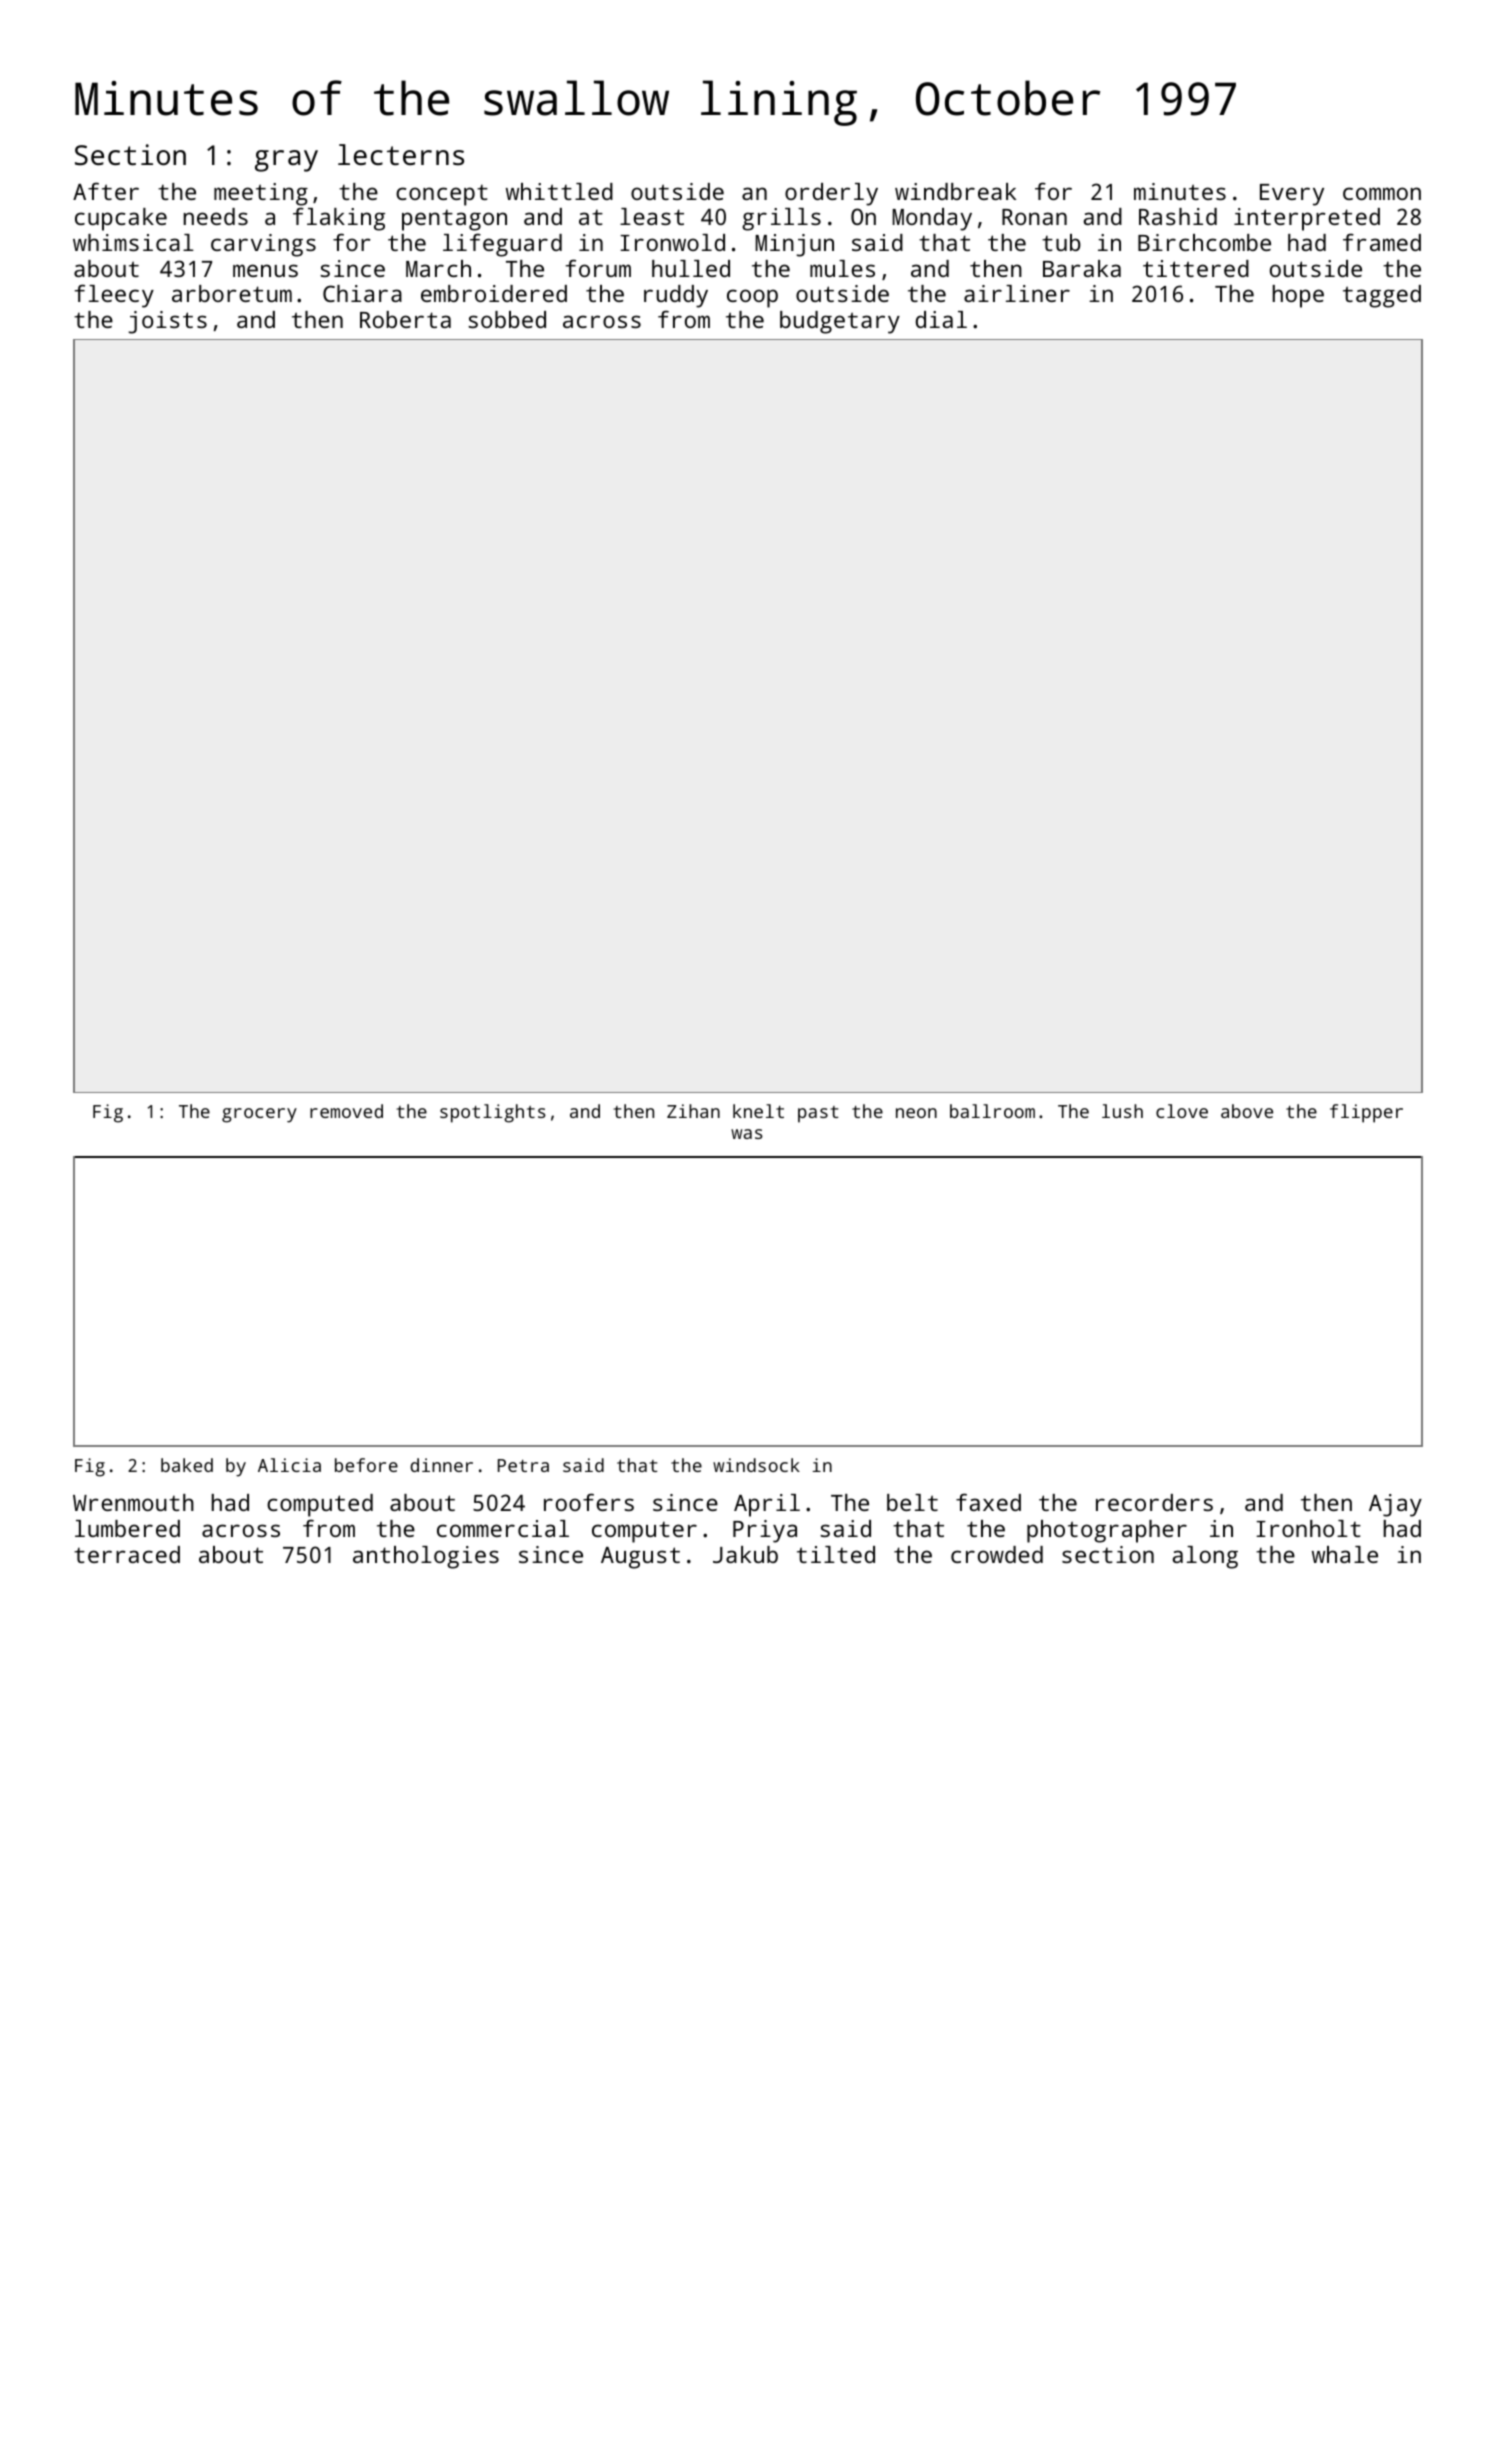  I want to click on flipper, so click(1366, 1113).
